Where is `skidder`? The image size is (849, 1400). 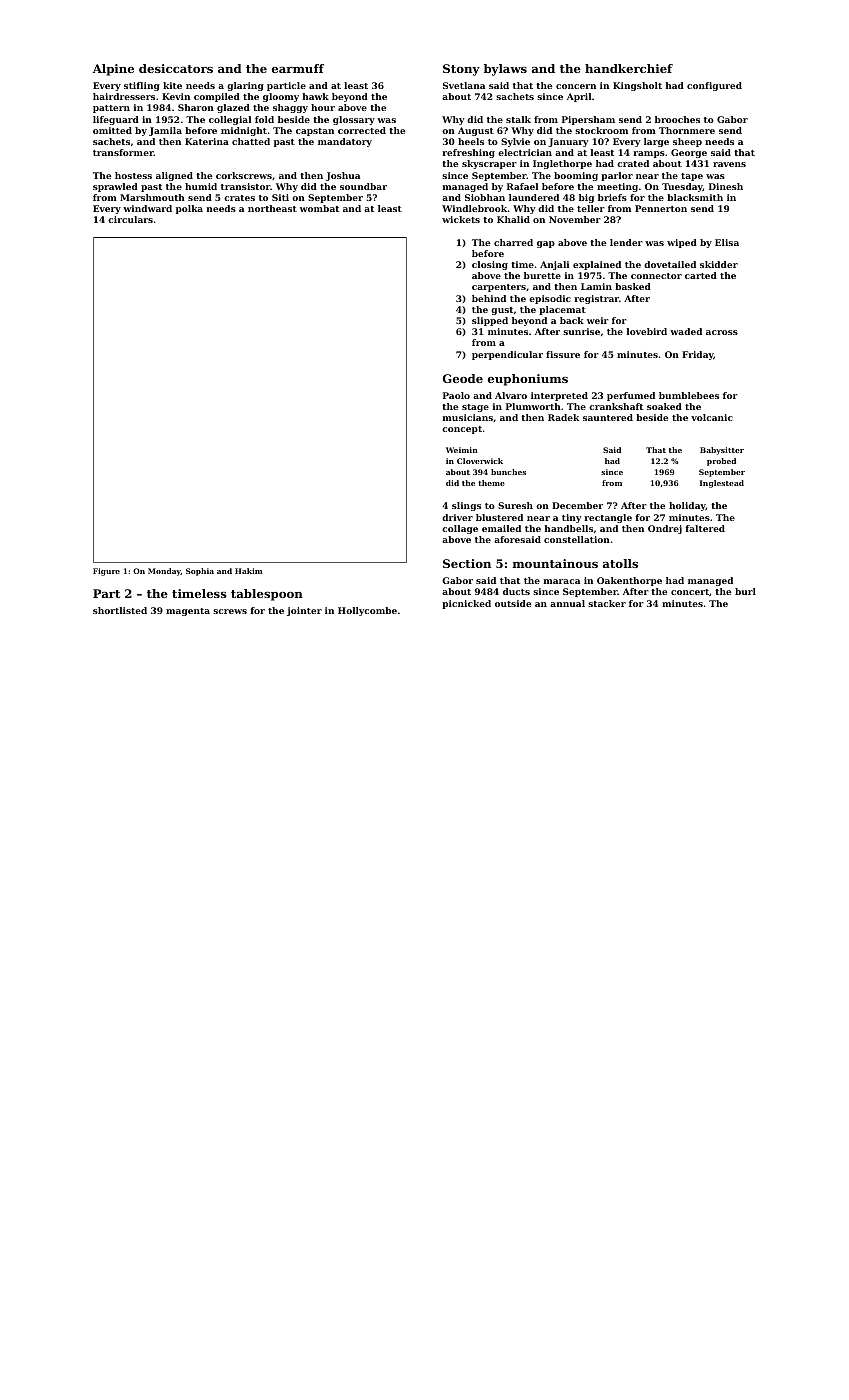
skidder is located at coordinates (719, 264).
